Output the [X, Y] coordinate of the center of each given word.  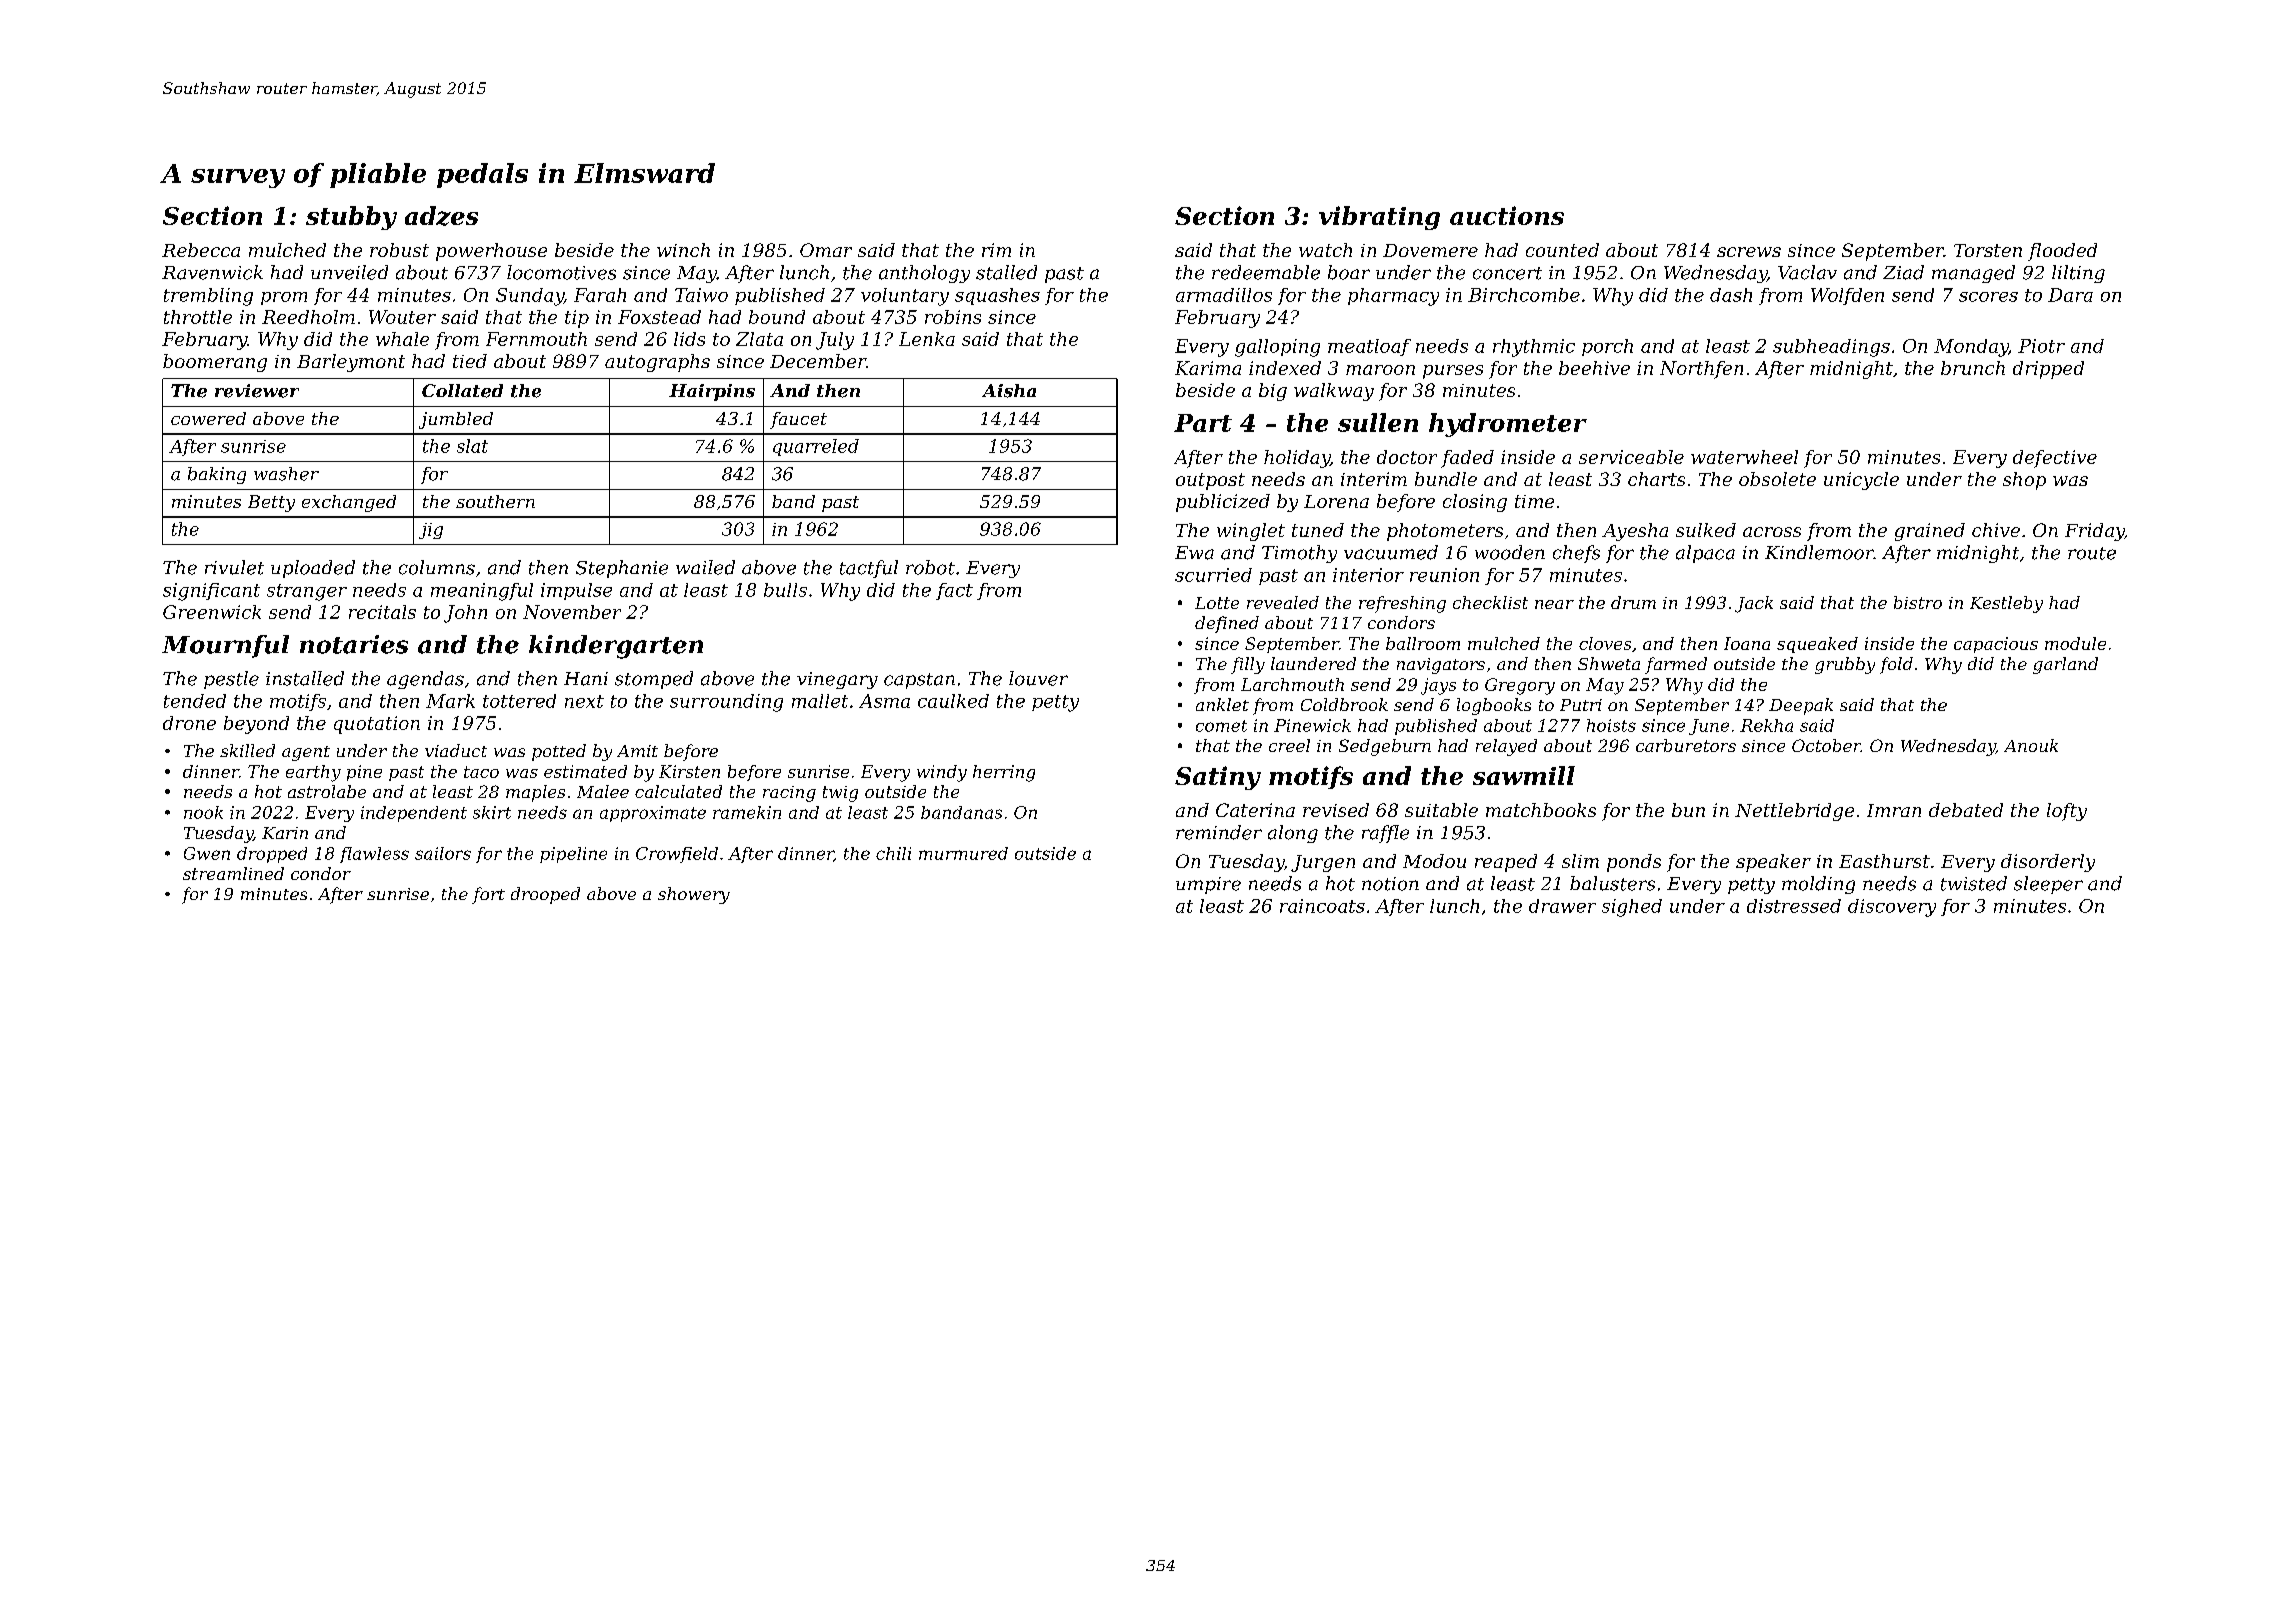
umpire [1208, 885]
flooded [2062, 252]
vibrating [1379, 218]
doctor [1407, 457]
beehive [1594, 368]
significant [211, 592]
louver [1038, 678]
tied [470, 361]
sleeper [2048, 885]
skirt [492, 812]
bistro [1918, 602]
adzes [441, 216]
